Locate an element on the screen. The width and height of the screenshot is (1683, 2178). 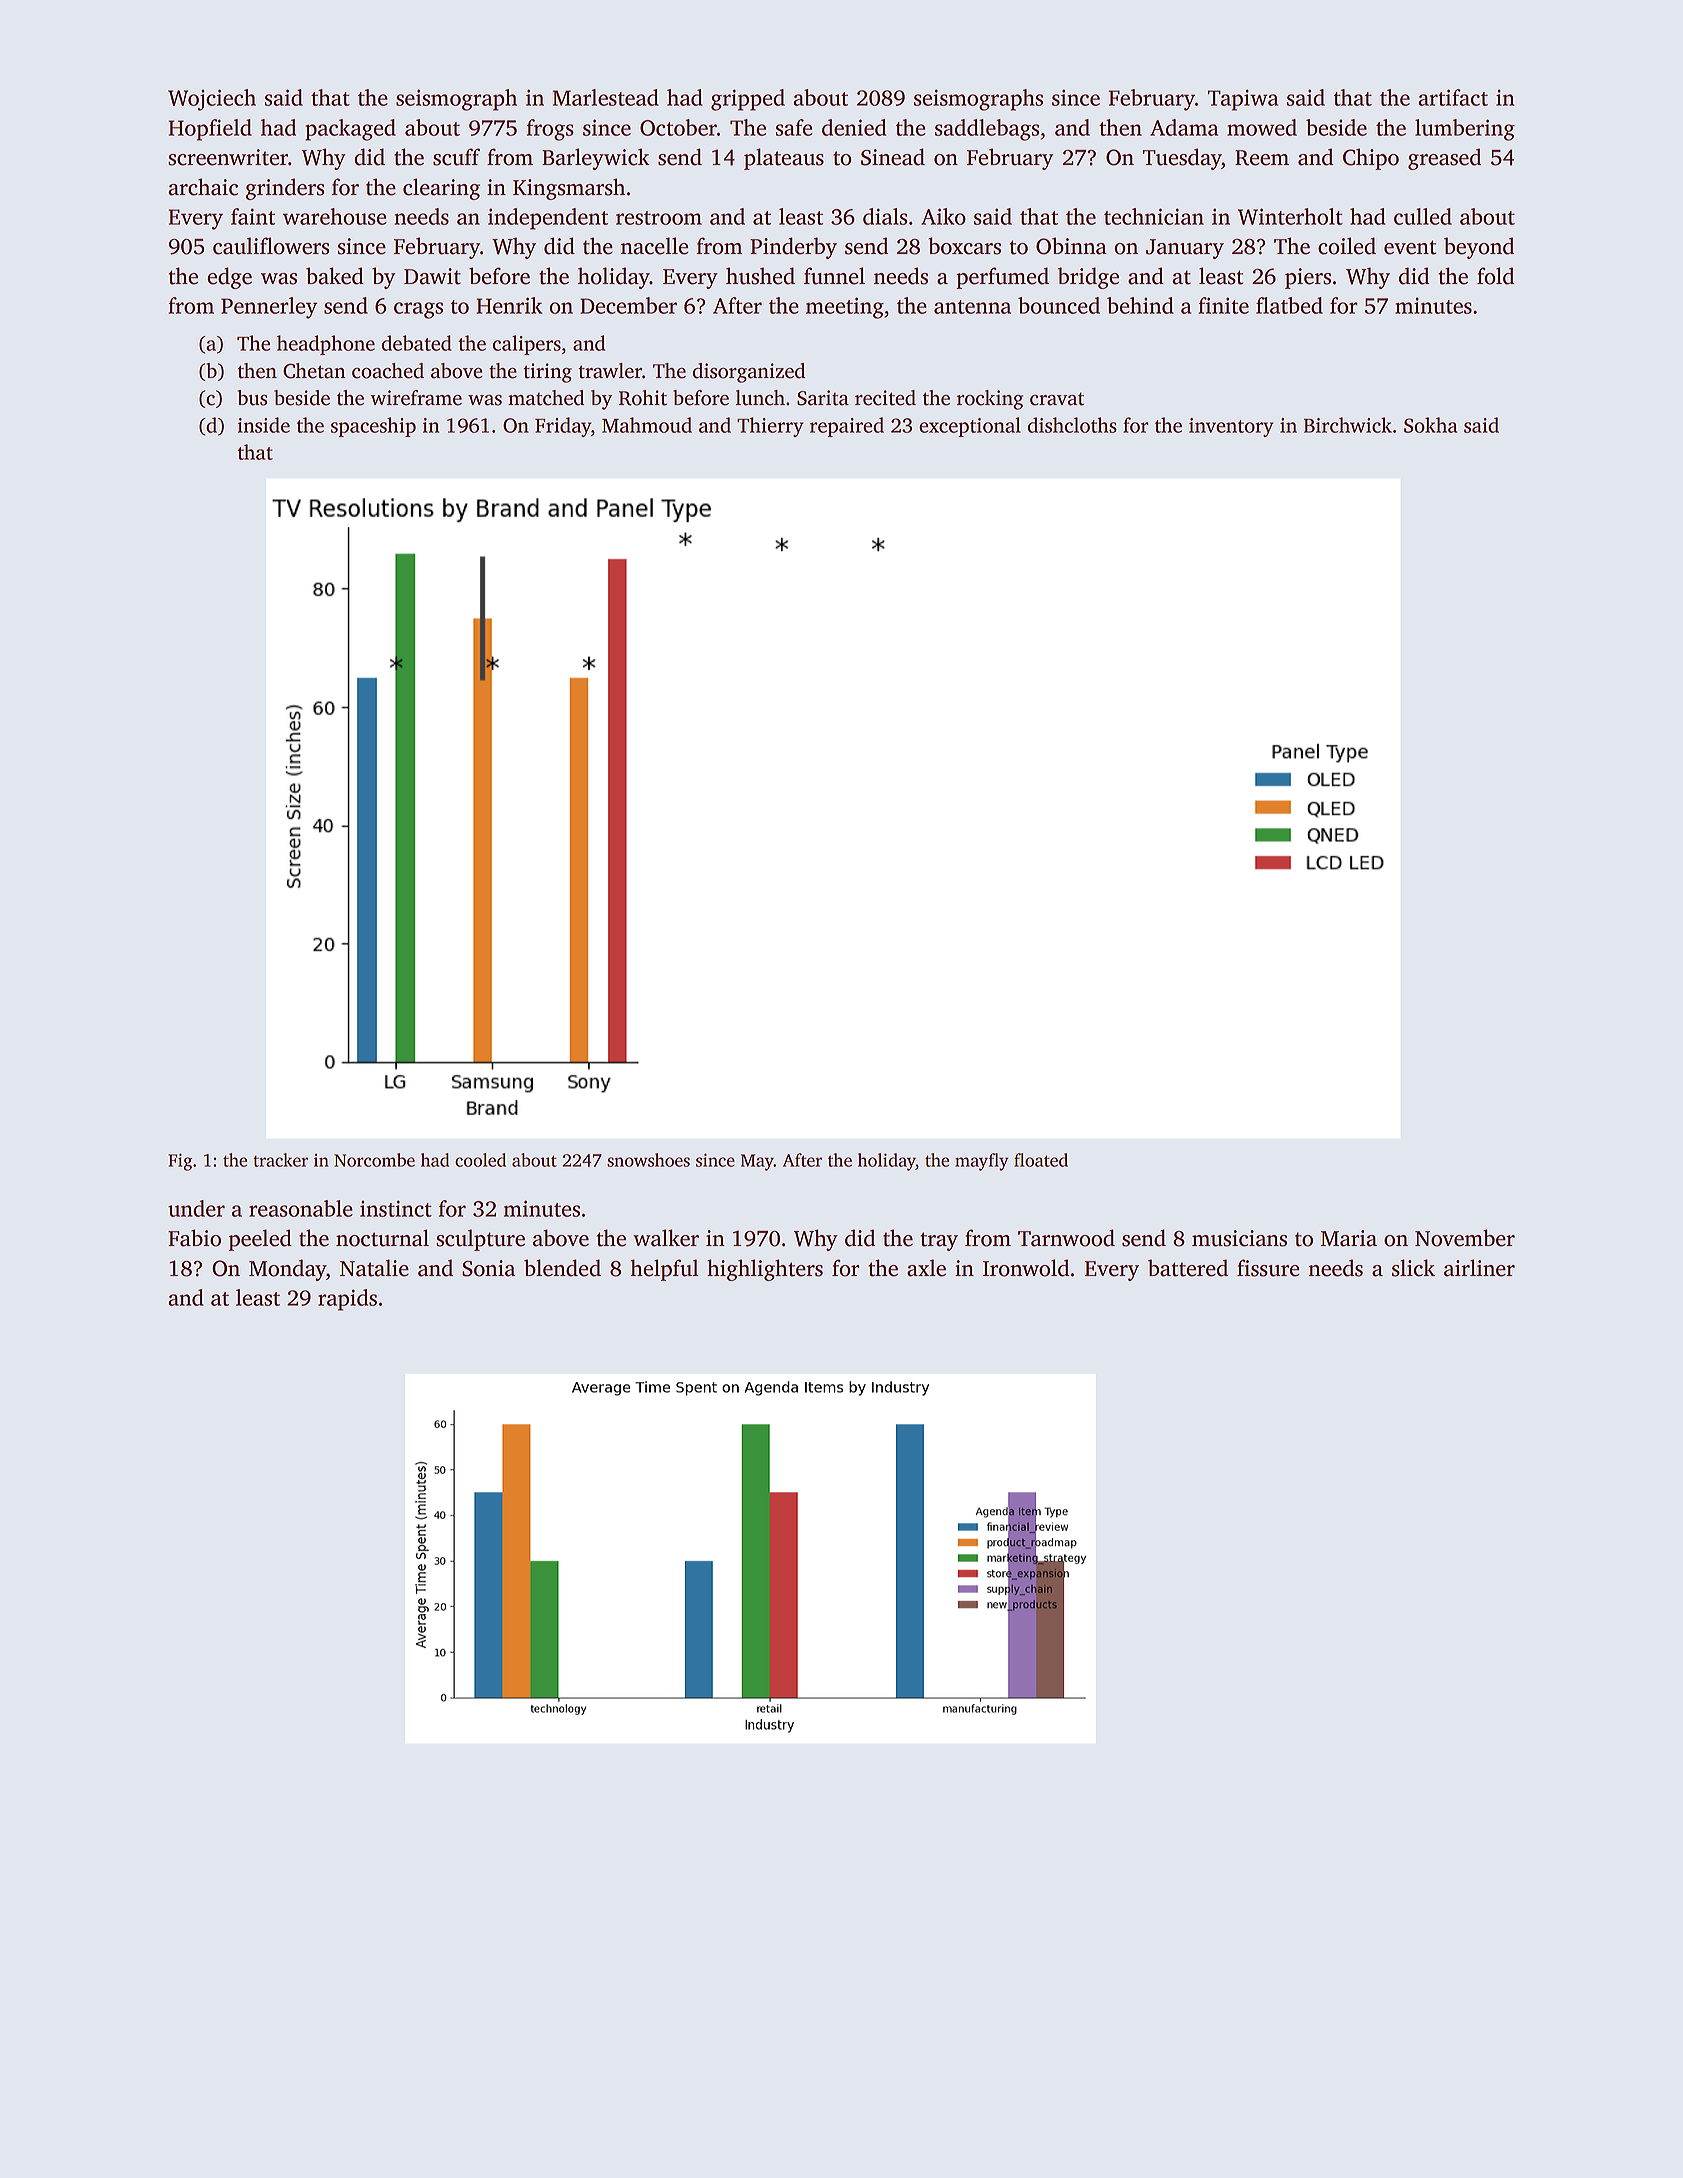
recited is located at coordinates (885, 398).
